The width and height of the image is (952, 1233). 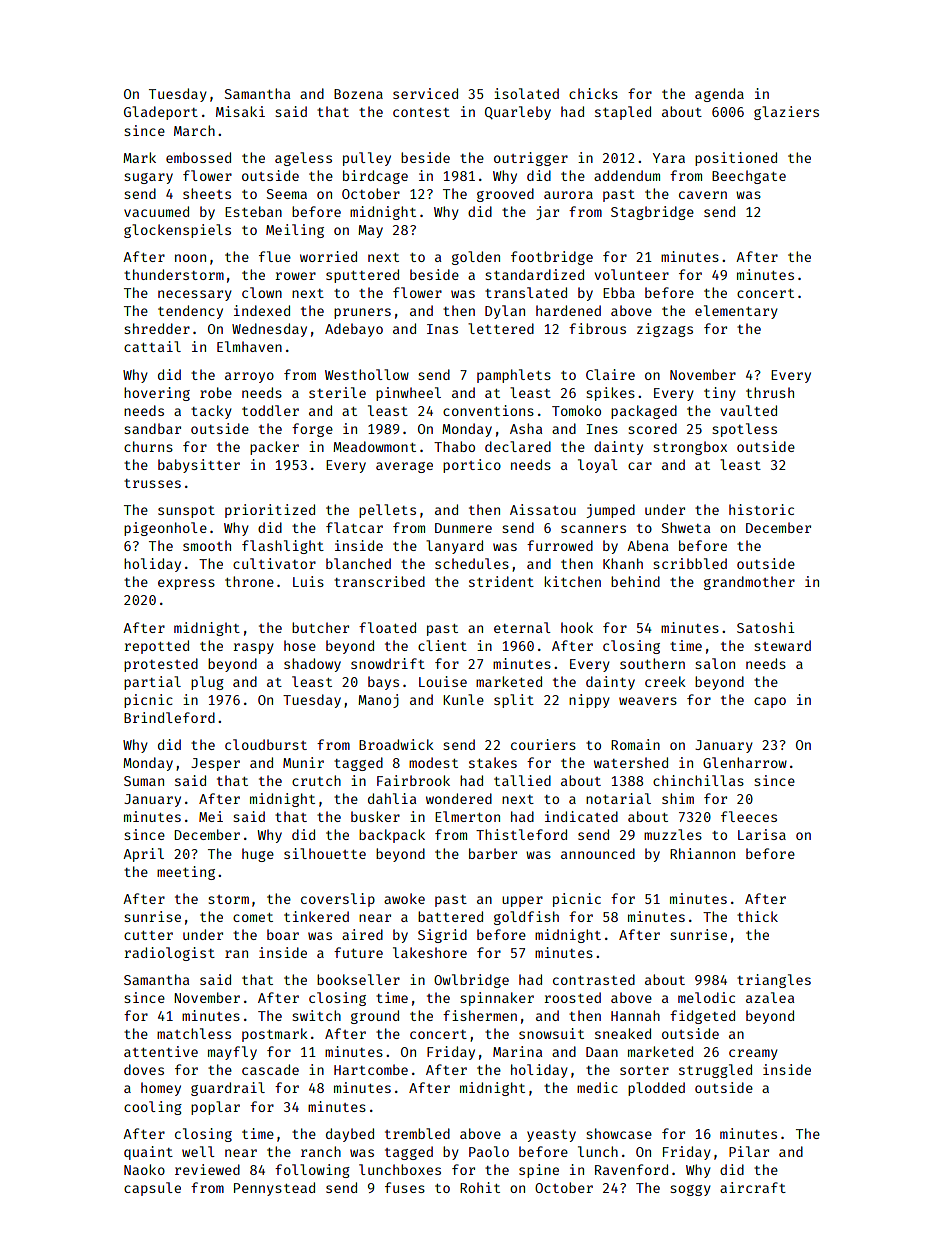 What do you see at coordinates (408, 394) in the image?
I see `pinwheel` at bounding box center [408, 394].
